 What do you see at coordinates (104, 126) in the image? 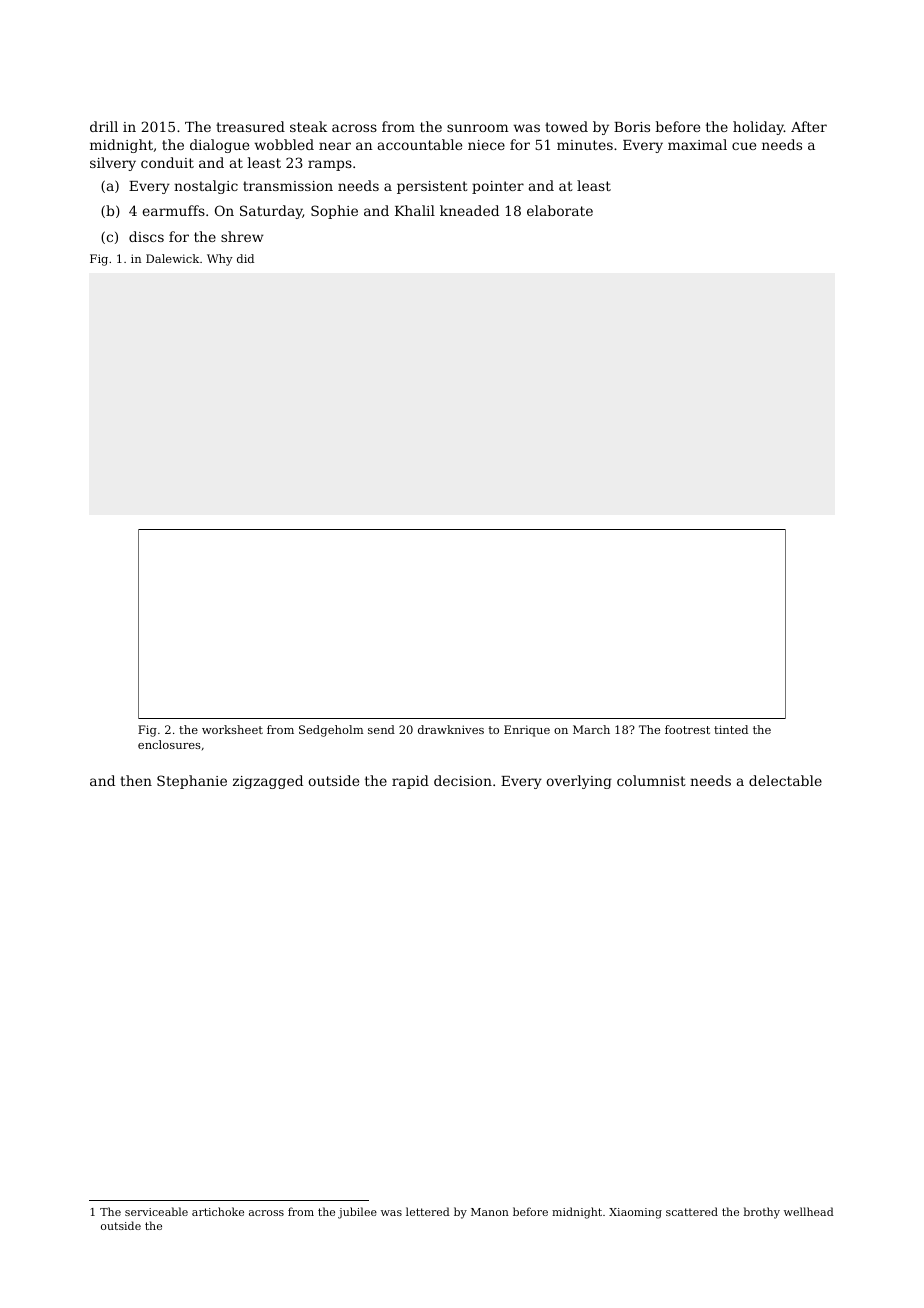
I see `drill` at bounding box center [104, 126].
